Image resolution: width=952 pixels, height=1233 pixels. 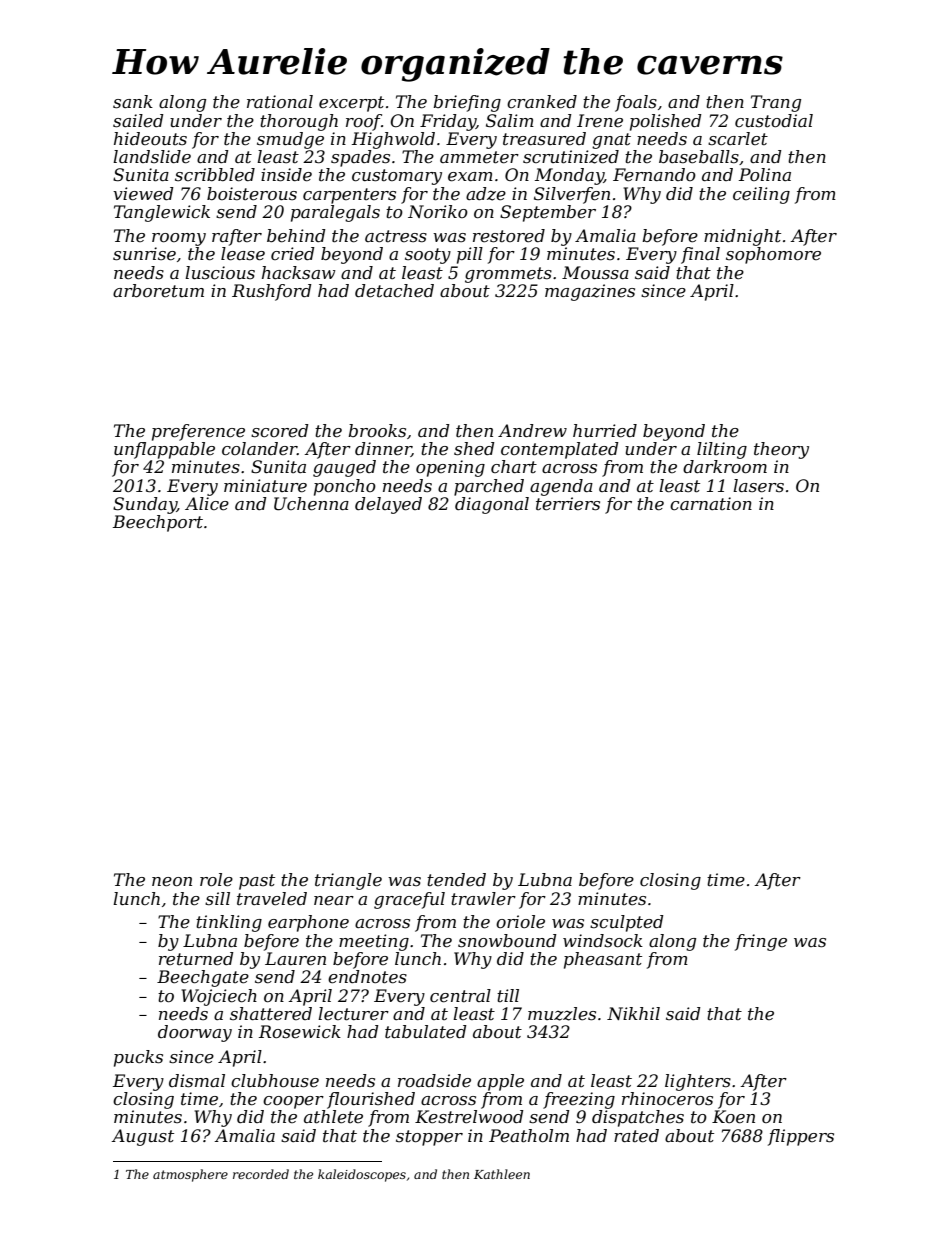 I want to click on neon, so click(x=172, y=882).
